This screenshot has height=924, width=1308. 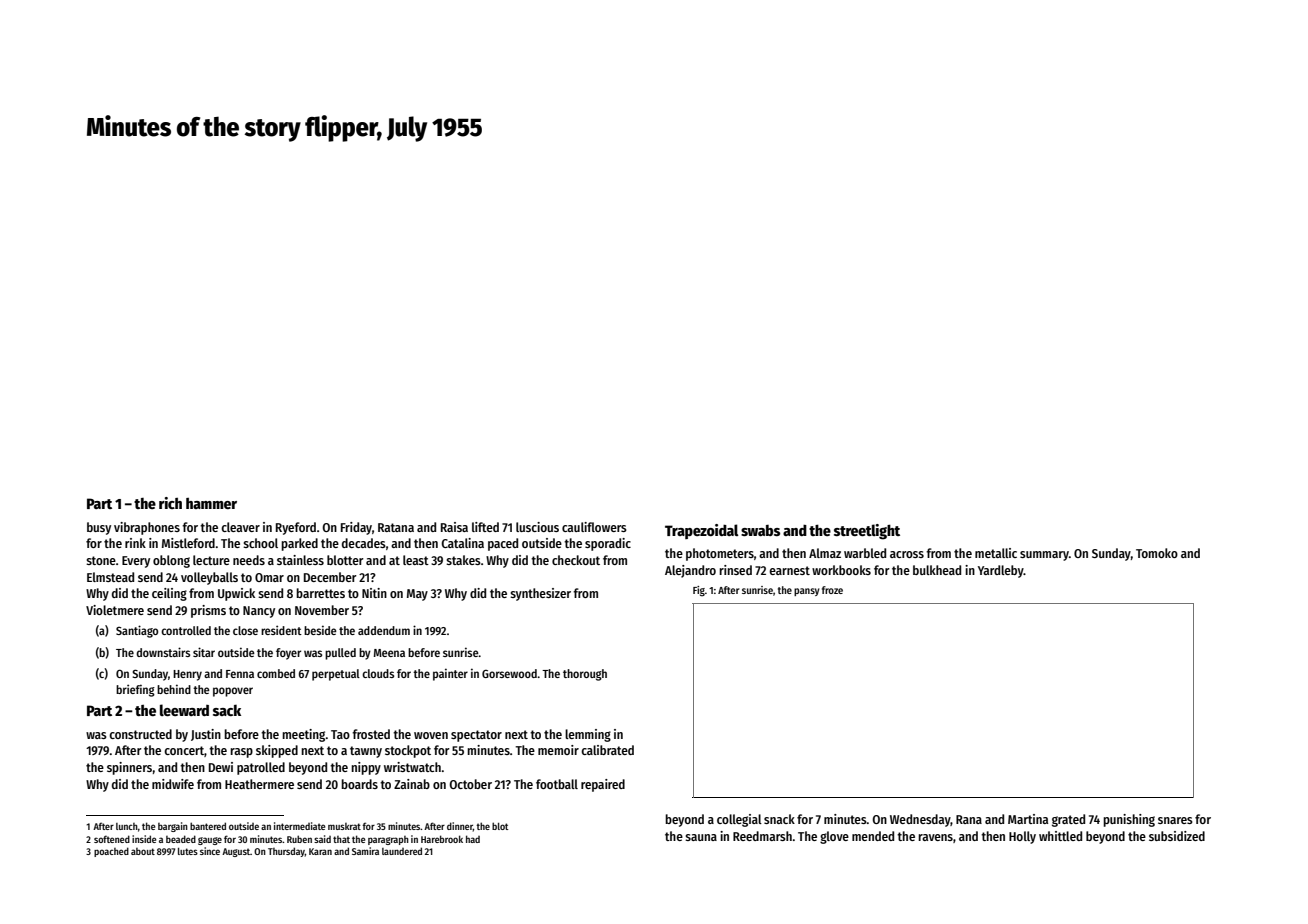 What do you see at coordinates (585, 675) in the screenshot?
I see `thorough` at bounding box center [585, 675].
